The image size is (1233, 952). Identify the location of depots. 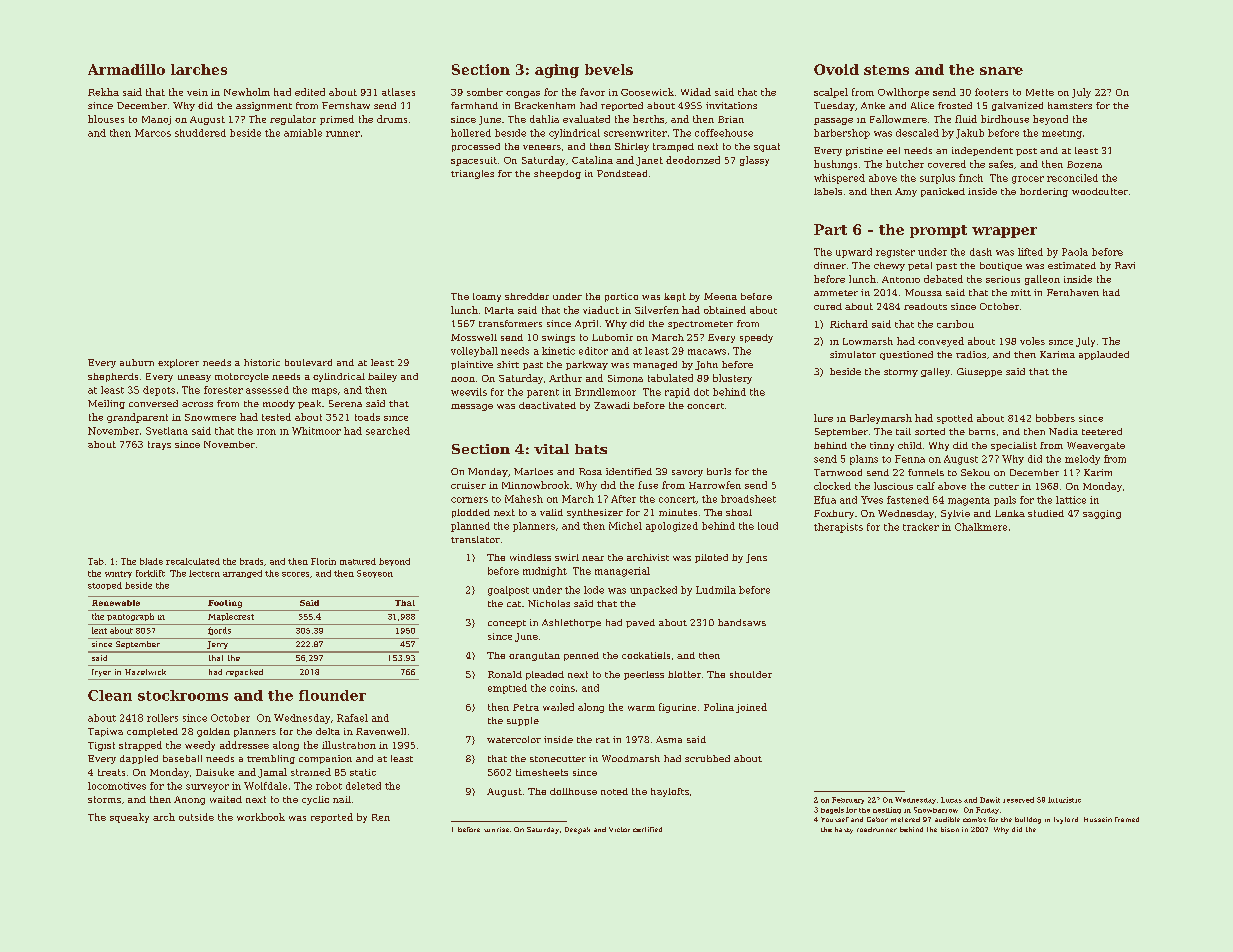
(159, 391).
